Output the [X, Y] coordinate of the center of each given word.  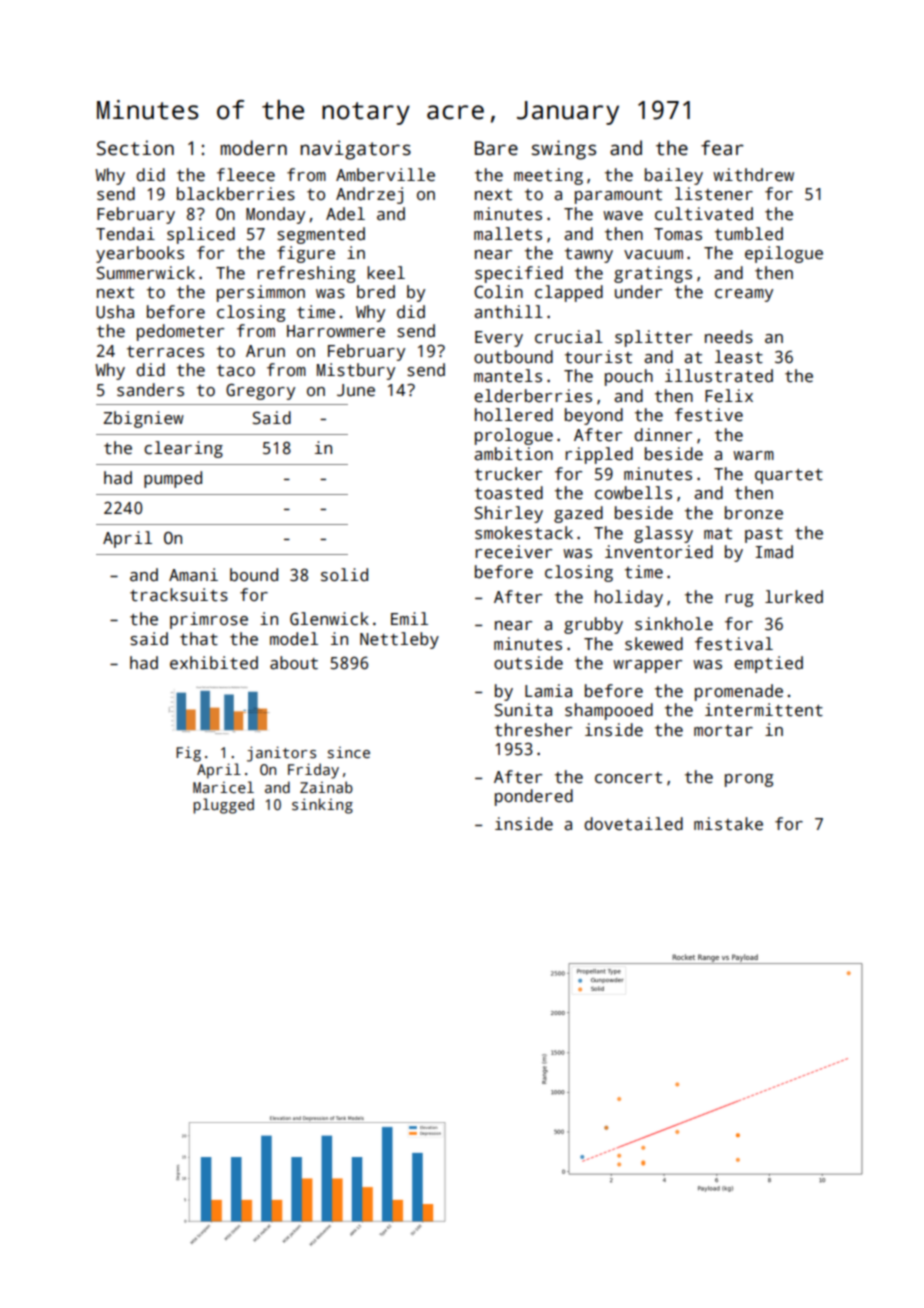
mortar [723, 731]
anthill [508, 312]
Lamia [548, 691]
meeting [548, 176]
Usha [115, 312]
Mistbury [356, 371]
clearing [183, 449]
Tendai [125, 234]
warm [753, 456]
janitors [281, 754]
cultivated [704, 214]
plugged [223, 806]
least [739, 357]
